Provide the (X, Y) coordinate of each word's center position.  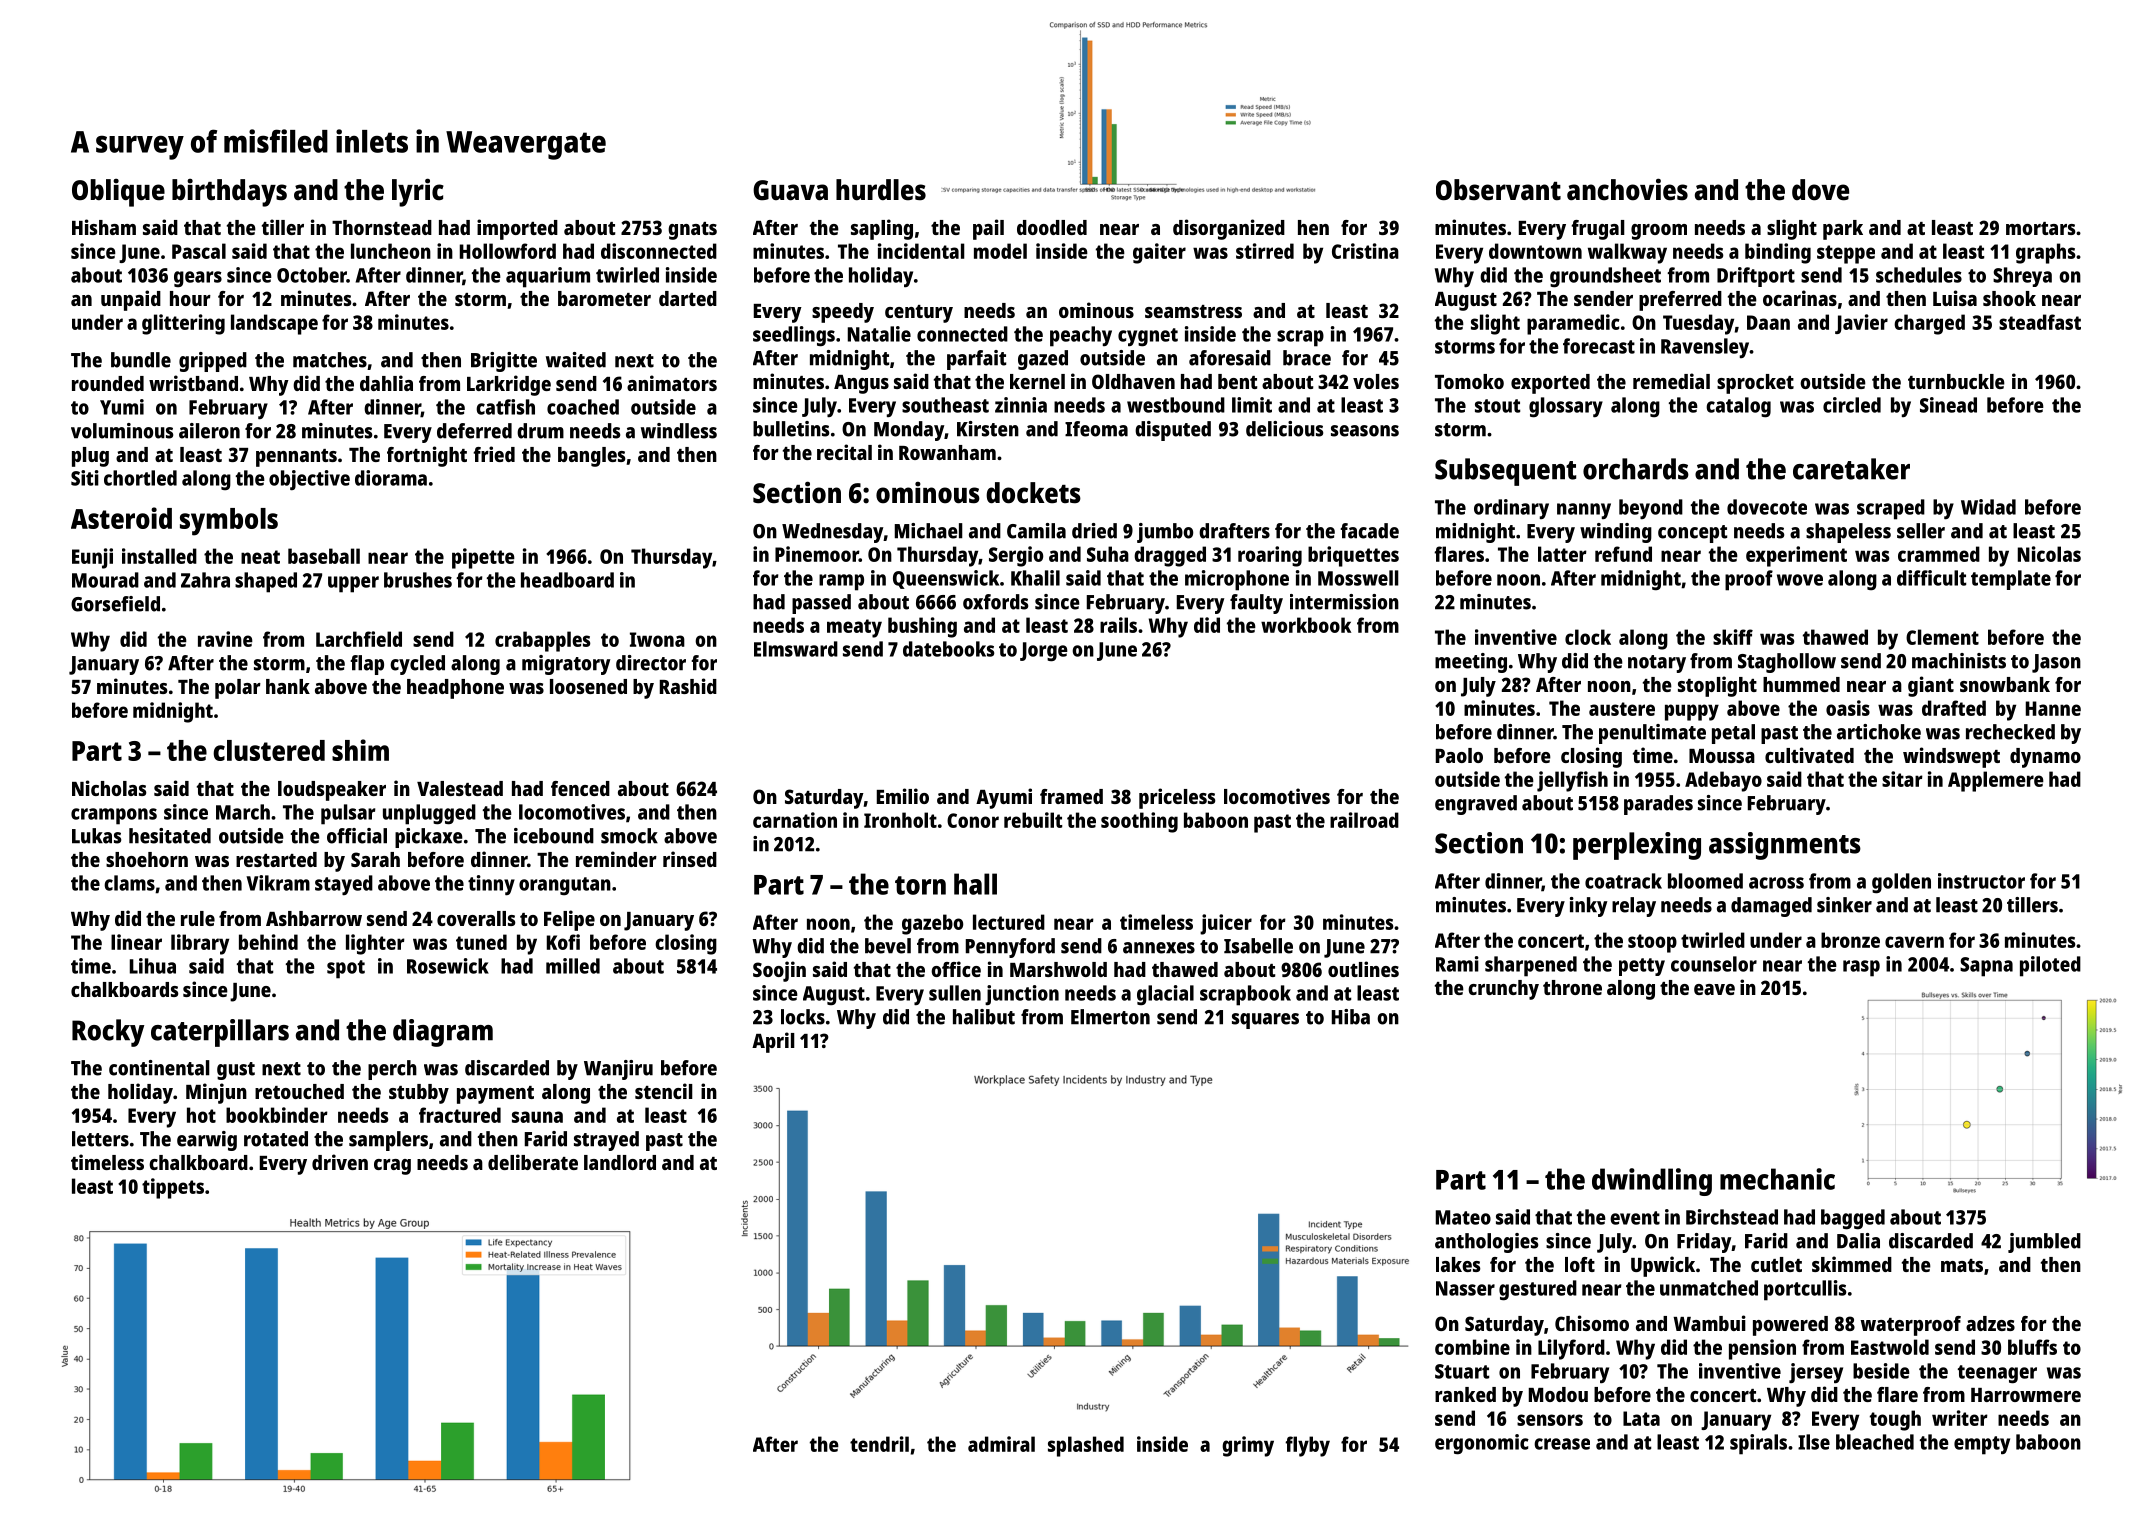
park (1843, 230)
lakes (1458, 1264)
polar (238, 689)
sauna (537, 1117)
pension (1762, 1349)
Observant (1498, 190)
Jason (2056, 663)
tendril (879, 1444)
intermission (1344, 602)
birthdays (229, 193)
